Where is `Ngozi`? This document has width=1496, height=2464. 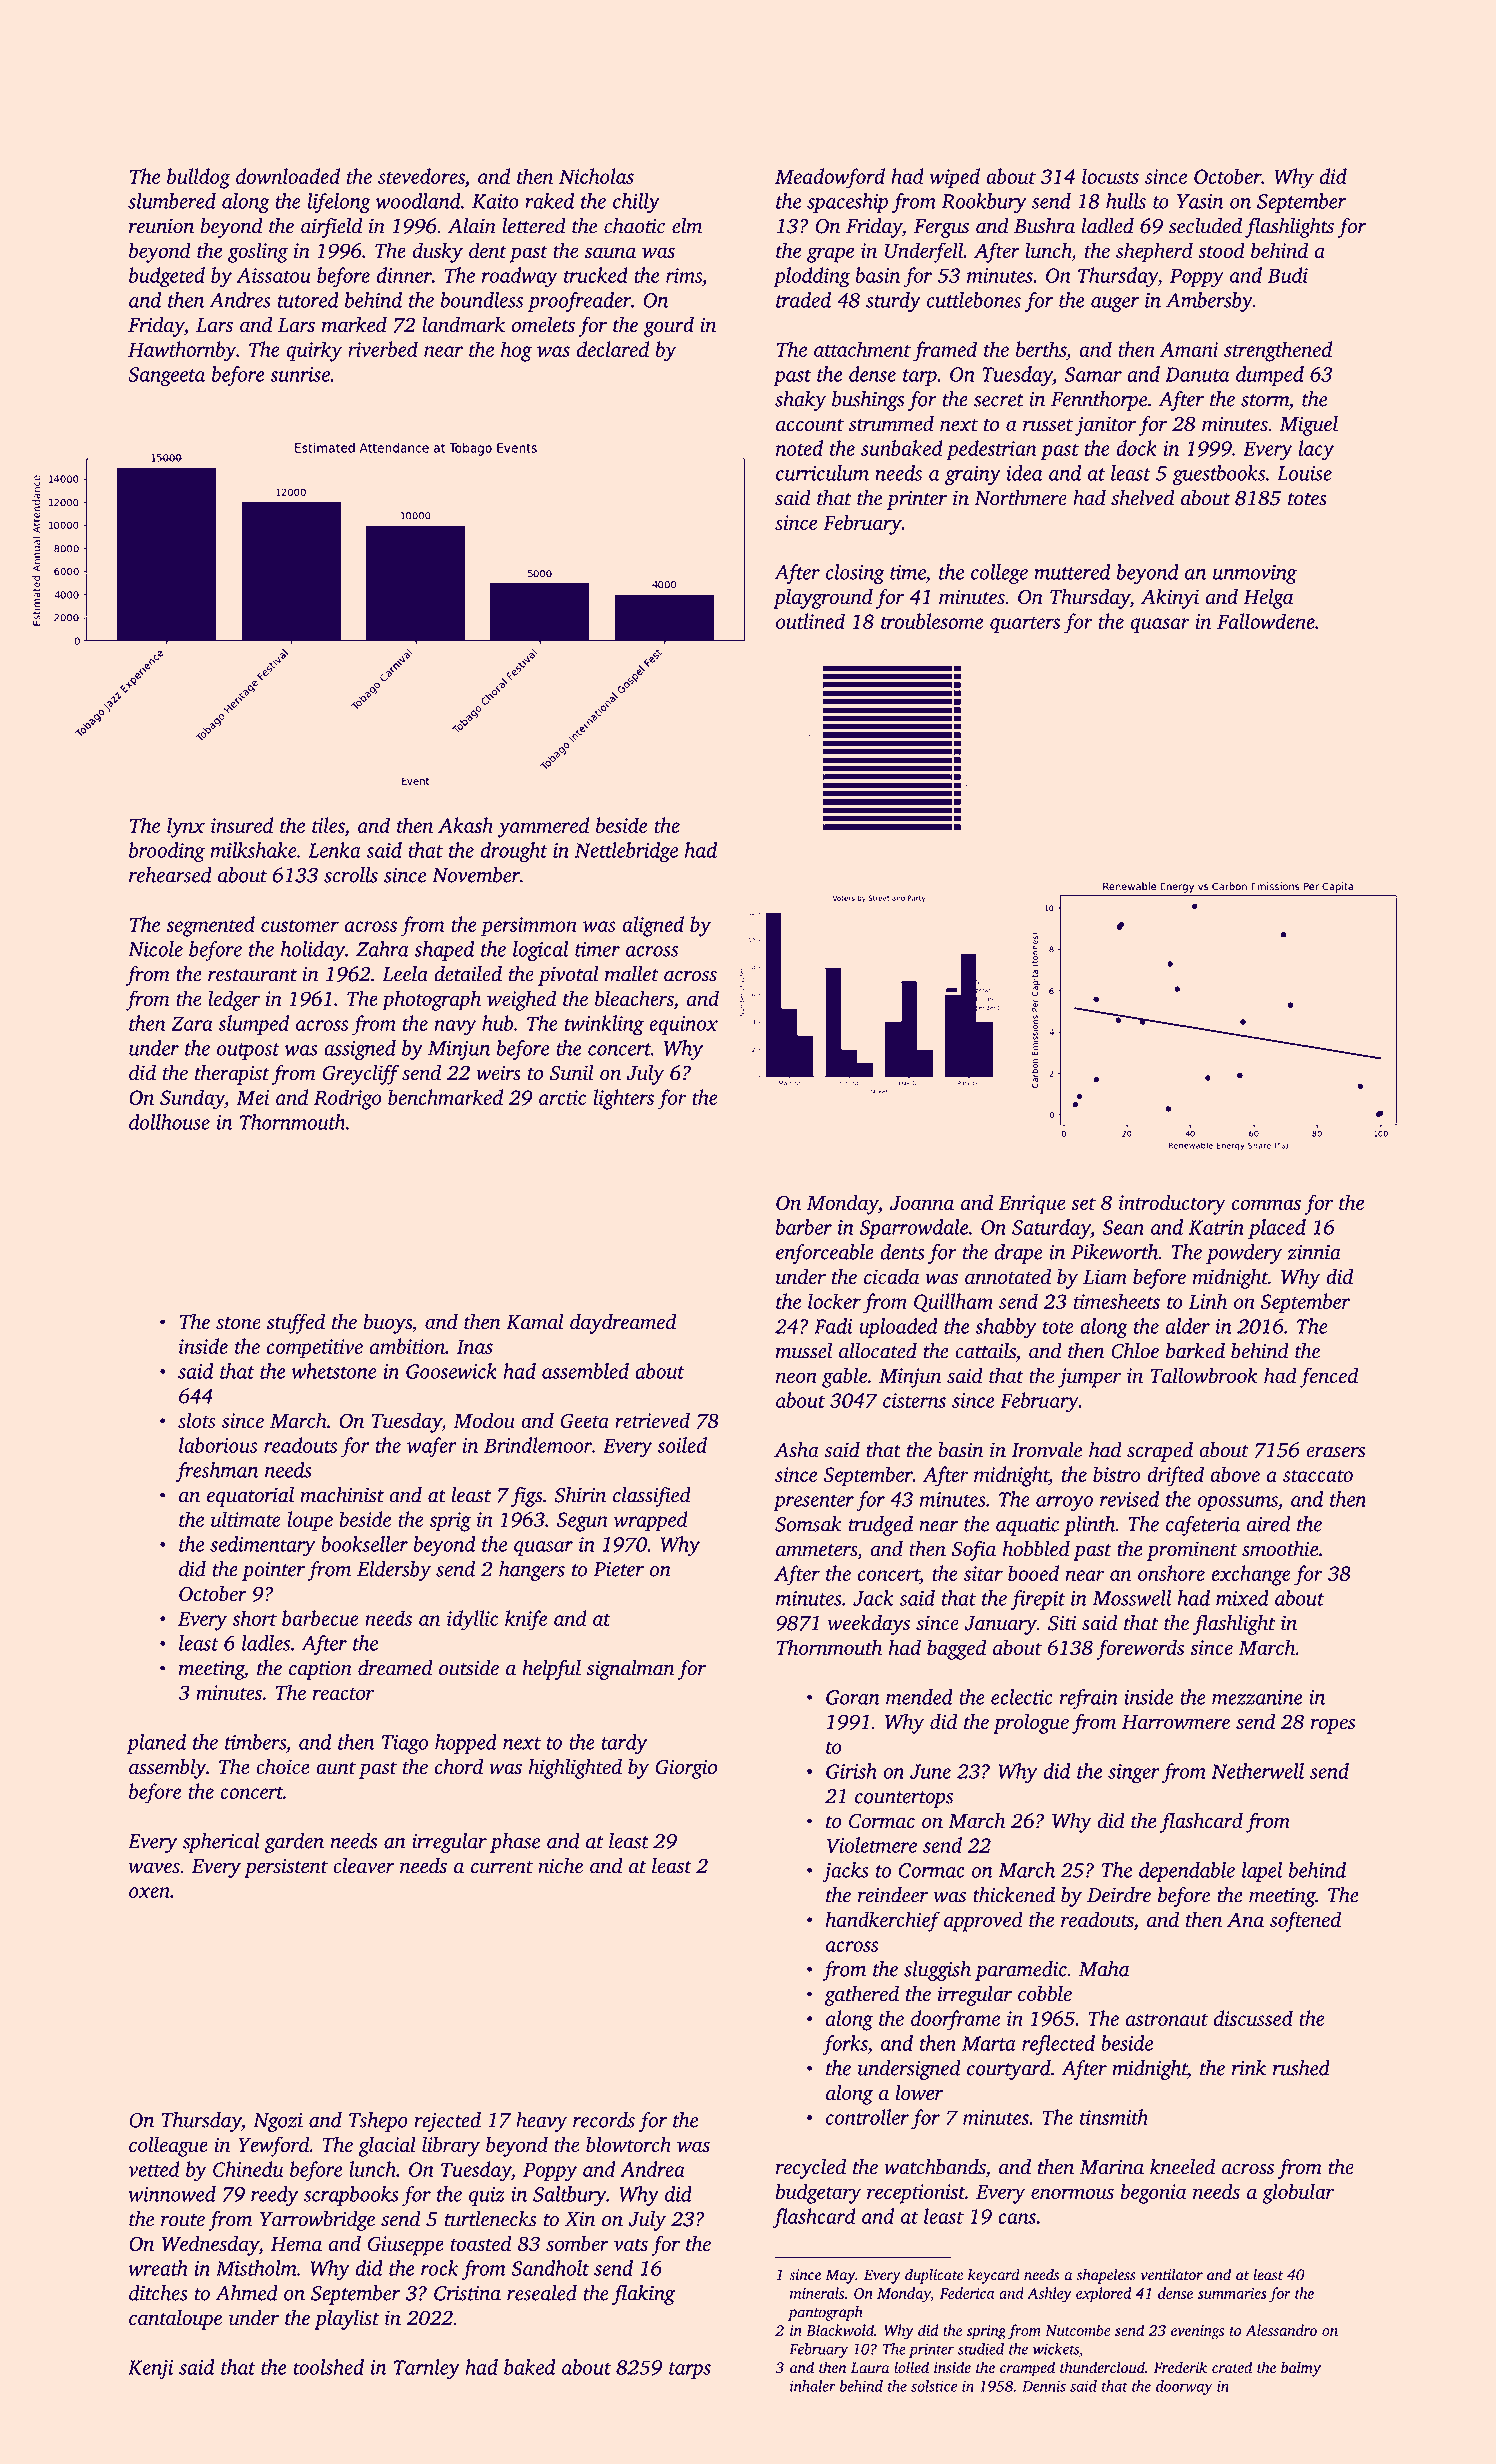
Ngozi is located at coordinates (278, 2122).
